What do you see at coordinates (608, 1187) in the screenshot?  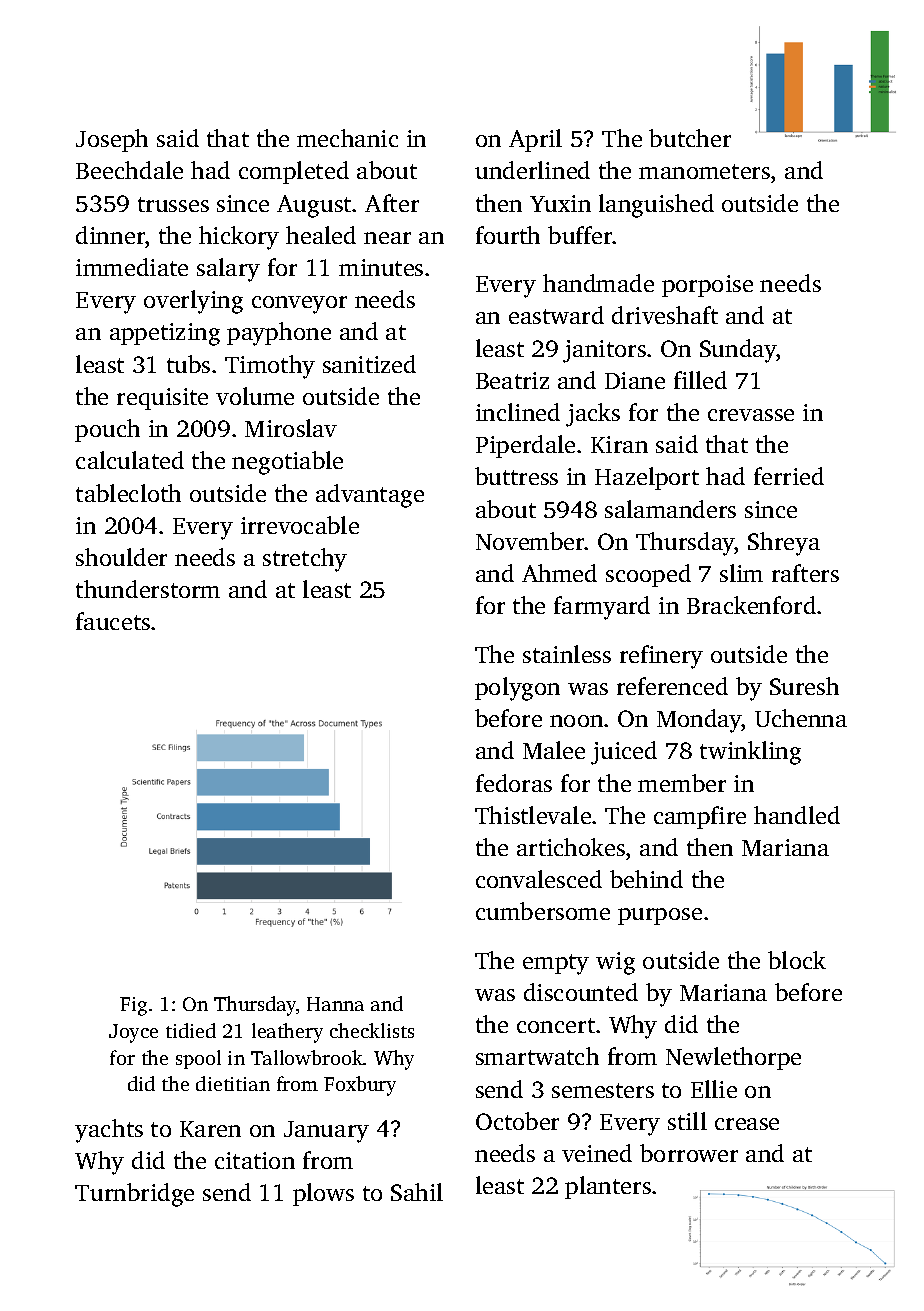 I see `planters` at bounding box center [608, 1187].
